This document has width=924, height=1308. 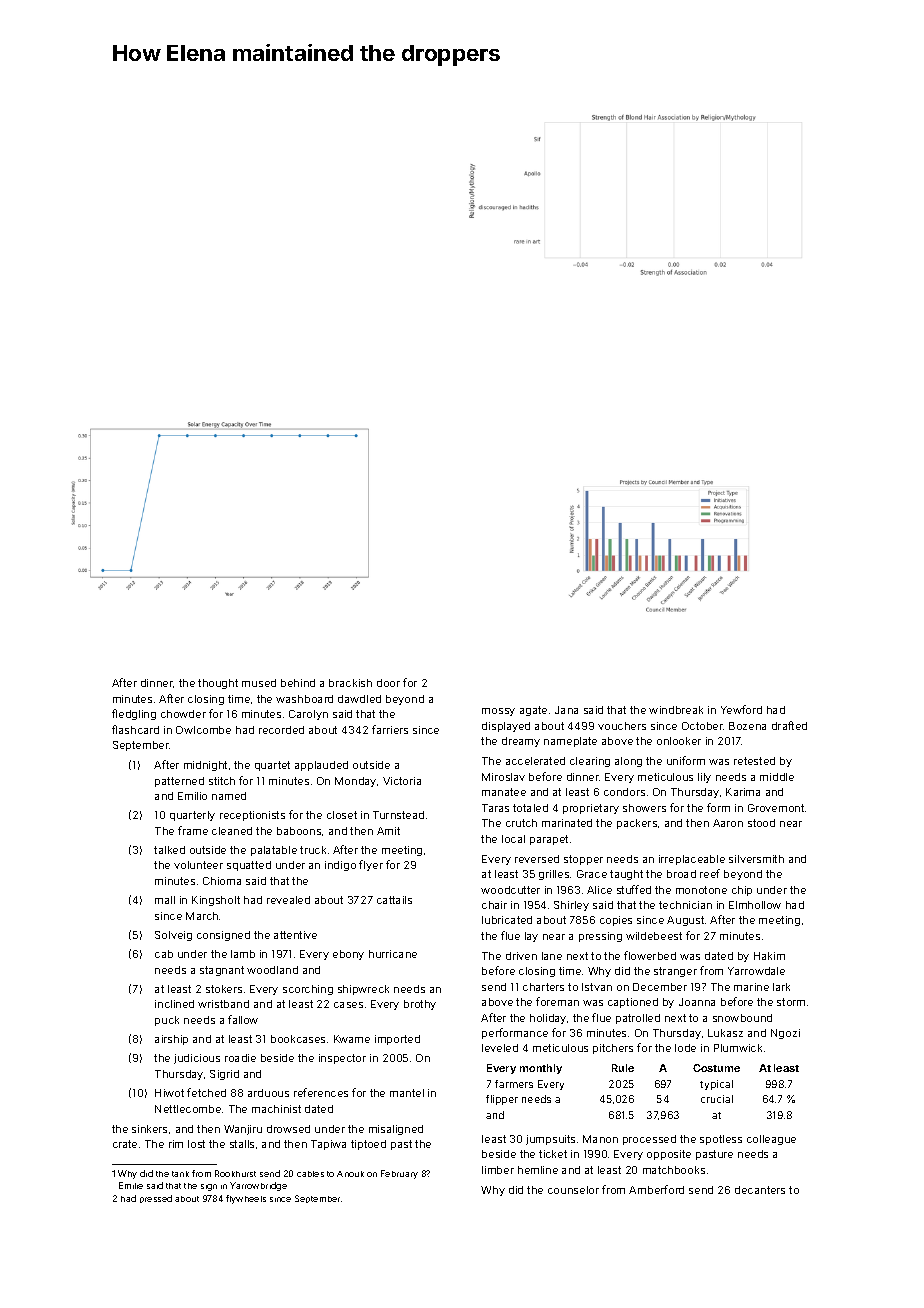 I want to click on condors, so click(x=624, y=792).
